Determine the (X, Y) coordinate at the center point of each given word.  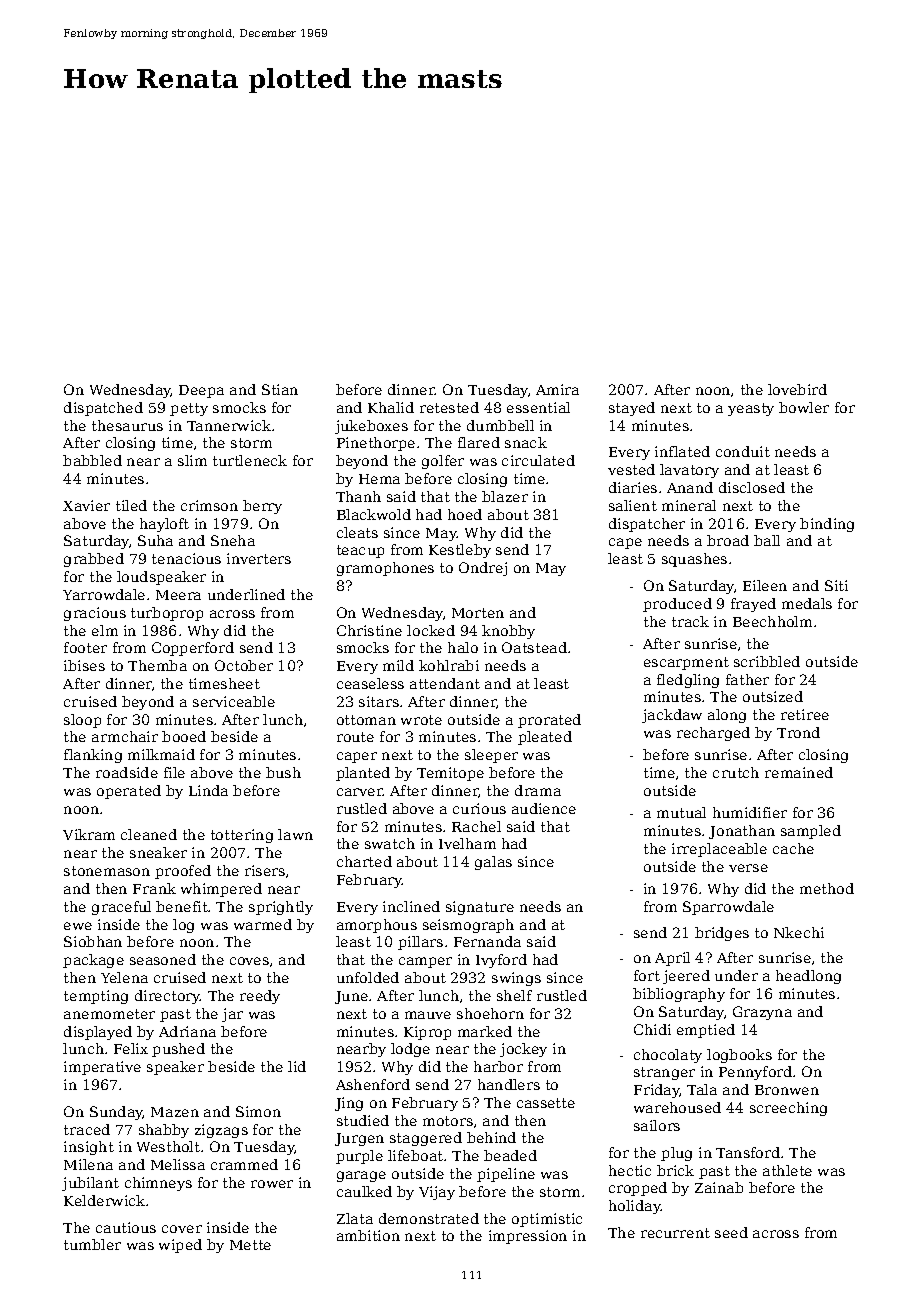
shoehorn (490, 1013)
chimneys (158, 1184)
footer (85, 647)
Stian (280, 389)
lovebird (797, 389)
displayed (98, 1033)
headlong (808, 977)
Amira (557, 389)
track (690, 621)
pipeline (506, 1175)
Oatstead (534, 647)
